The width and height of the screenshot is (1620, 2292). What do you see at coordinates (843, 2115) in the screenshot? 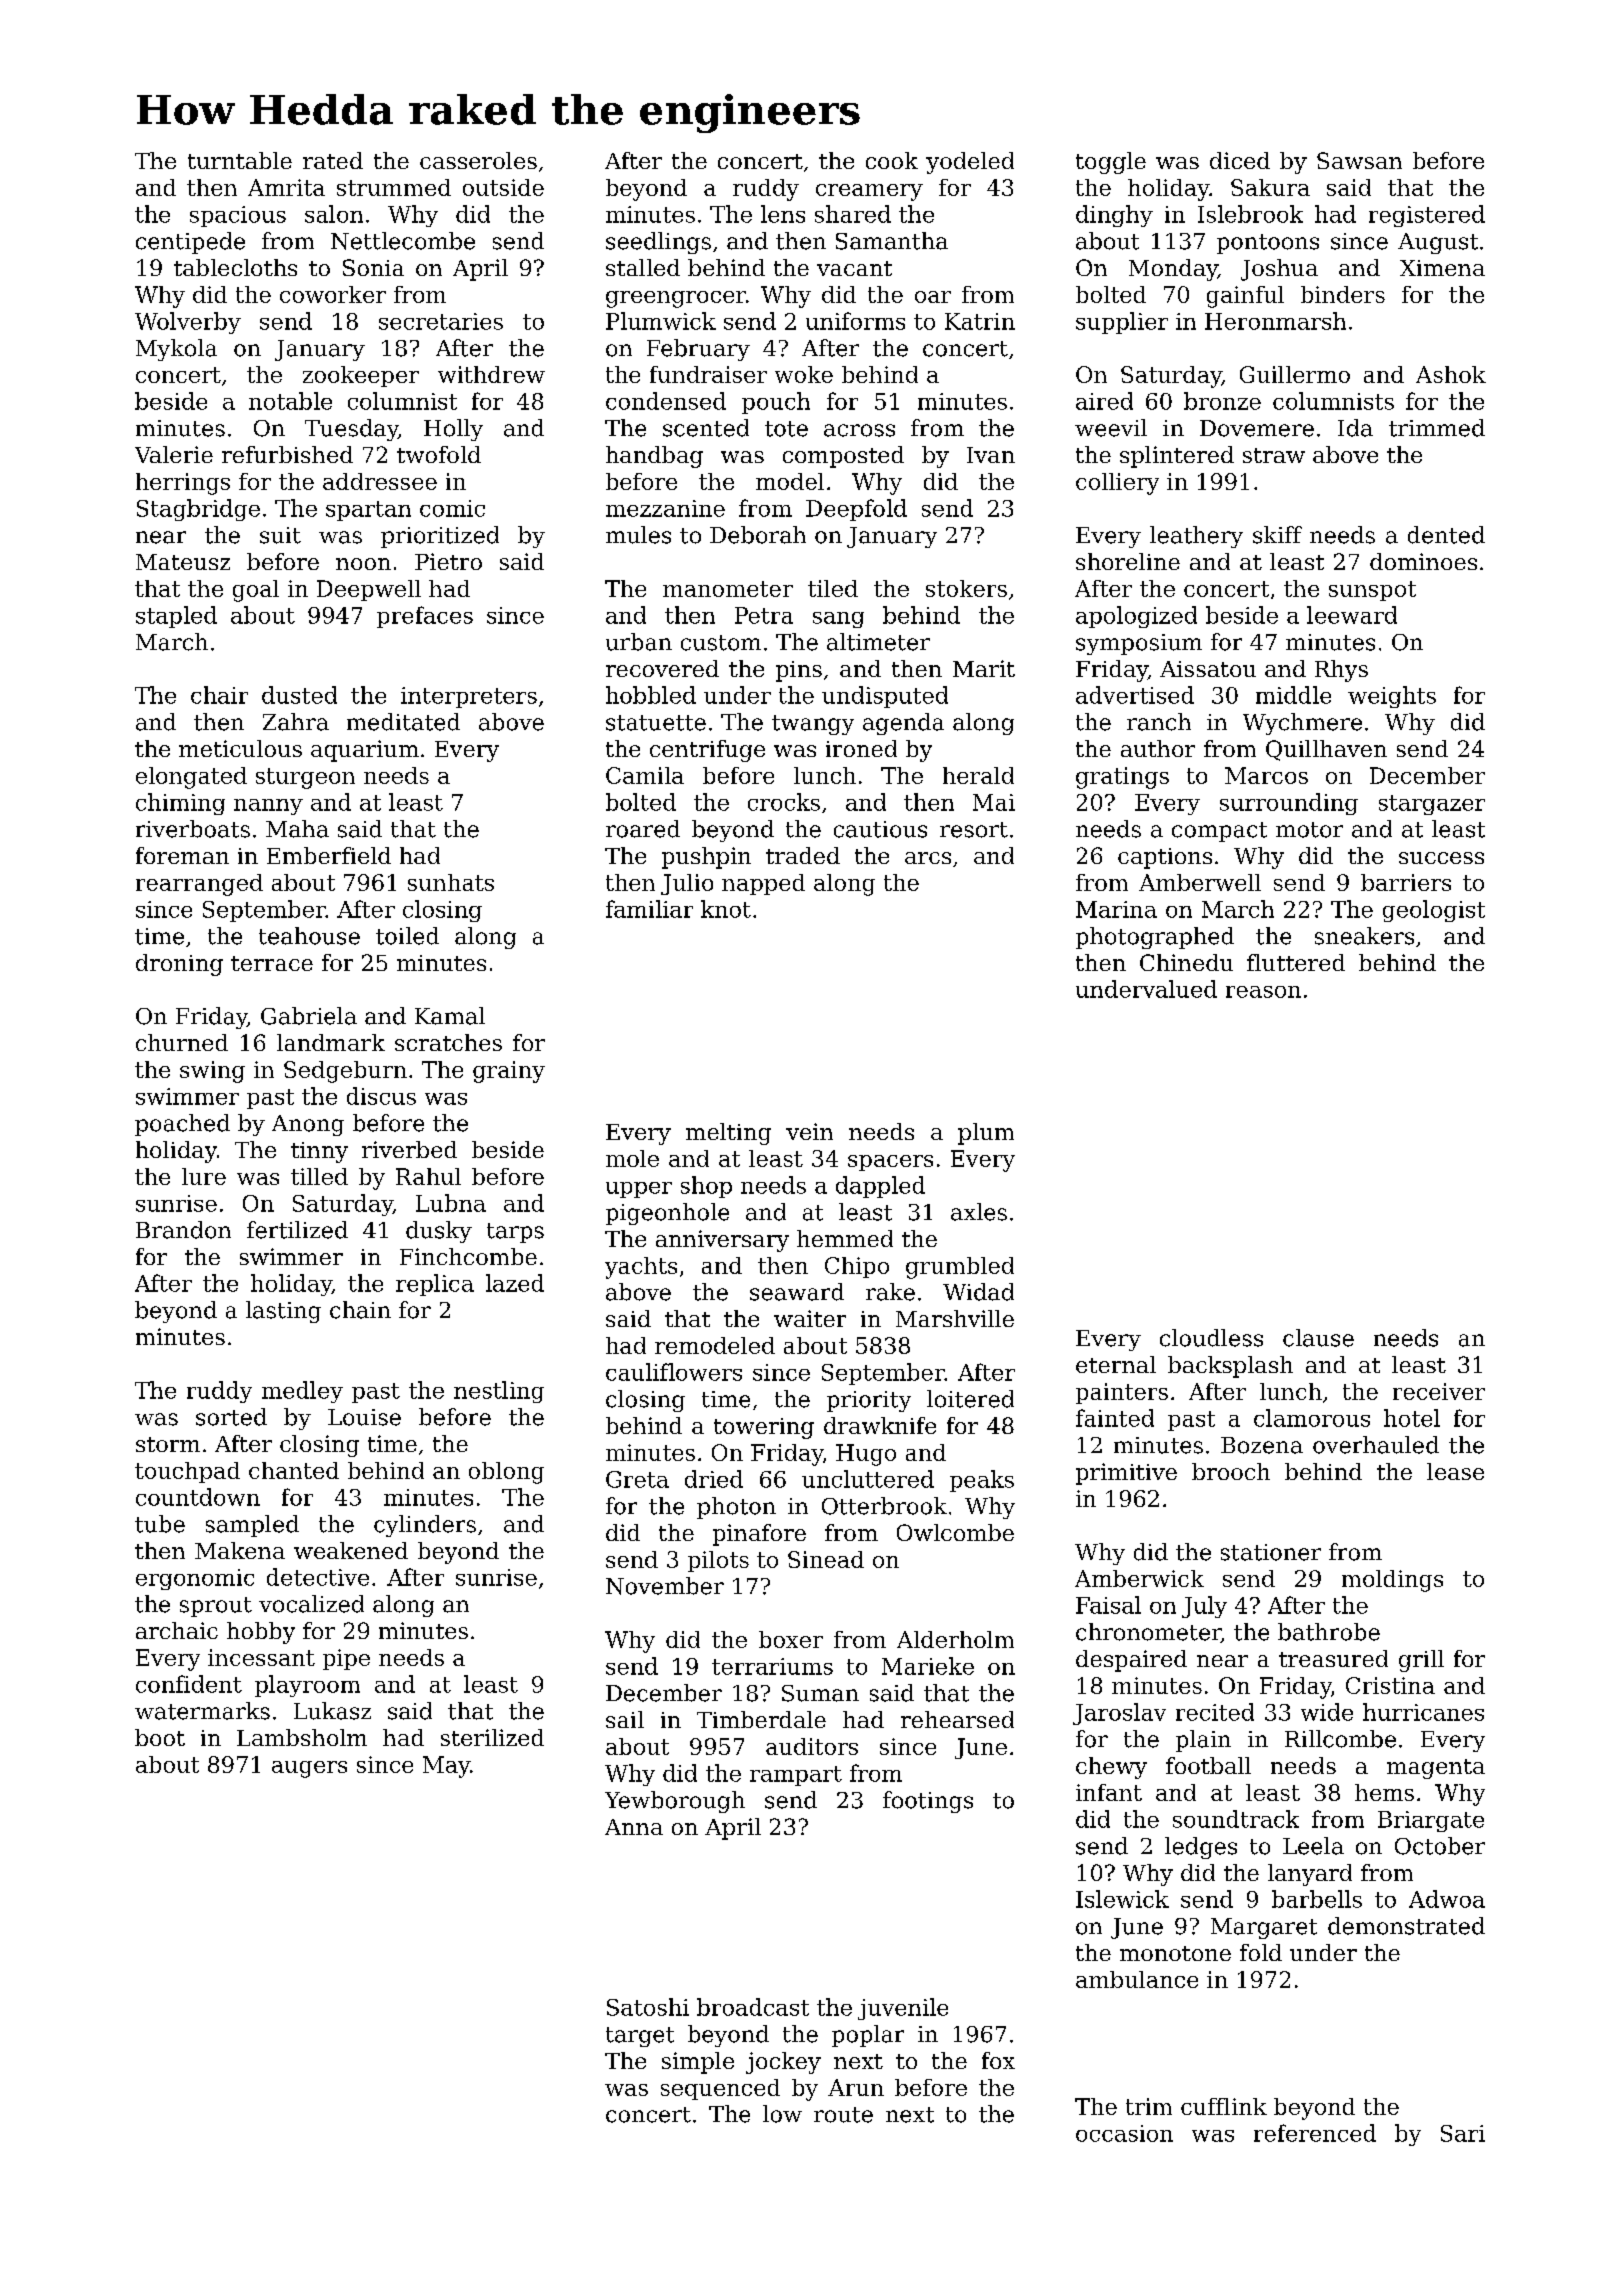
I see `route` at bounding box center [843, 2115].
